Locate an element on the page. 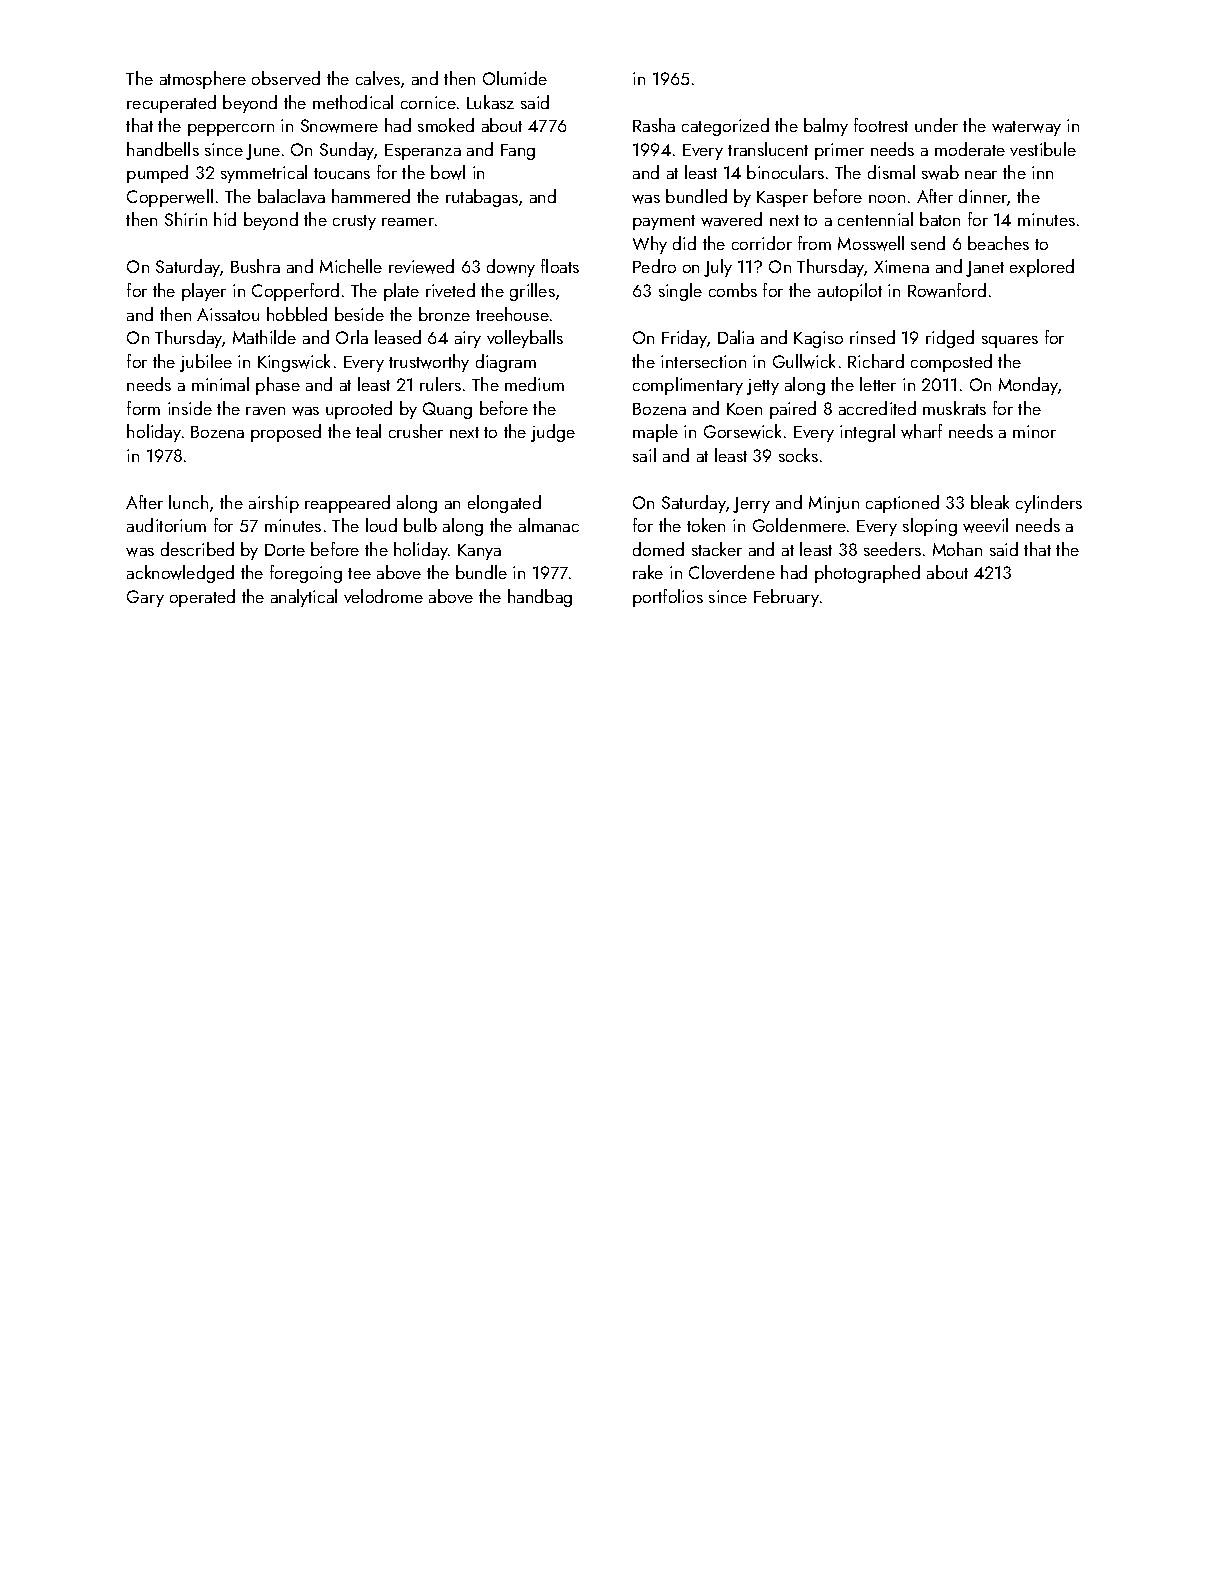 This page has height=1569, width=1213. wharf is located at coordinates (921, 431).
